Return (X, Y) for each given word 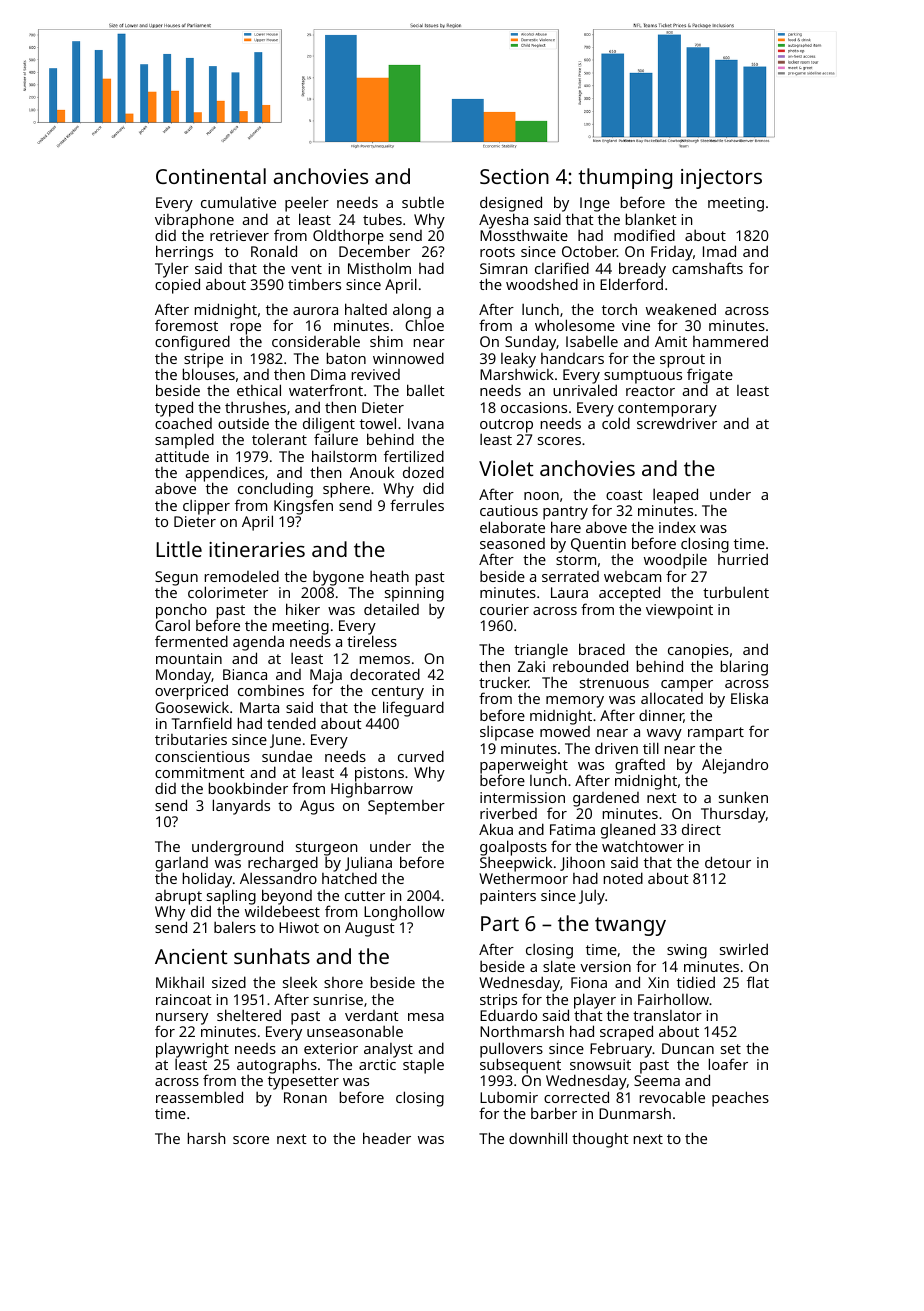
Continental (211, 176)
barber (554, 1113)
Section (514, 176)
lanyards (241, 807)
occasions (534, 407)
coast (624, 495)
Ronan (305, 1097)
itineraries (257, 549)
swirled (744, 949)
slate (559, 966)
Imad (719, 251)
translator (667, 1015)
